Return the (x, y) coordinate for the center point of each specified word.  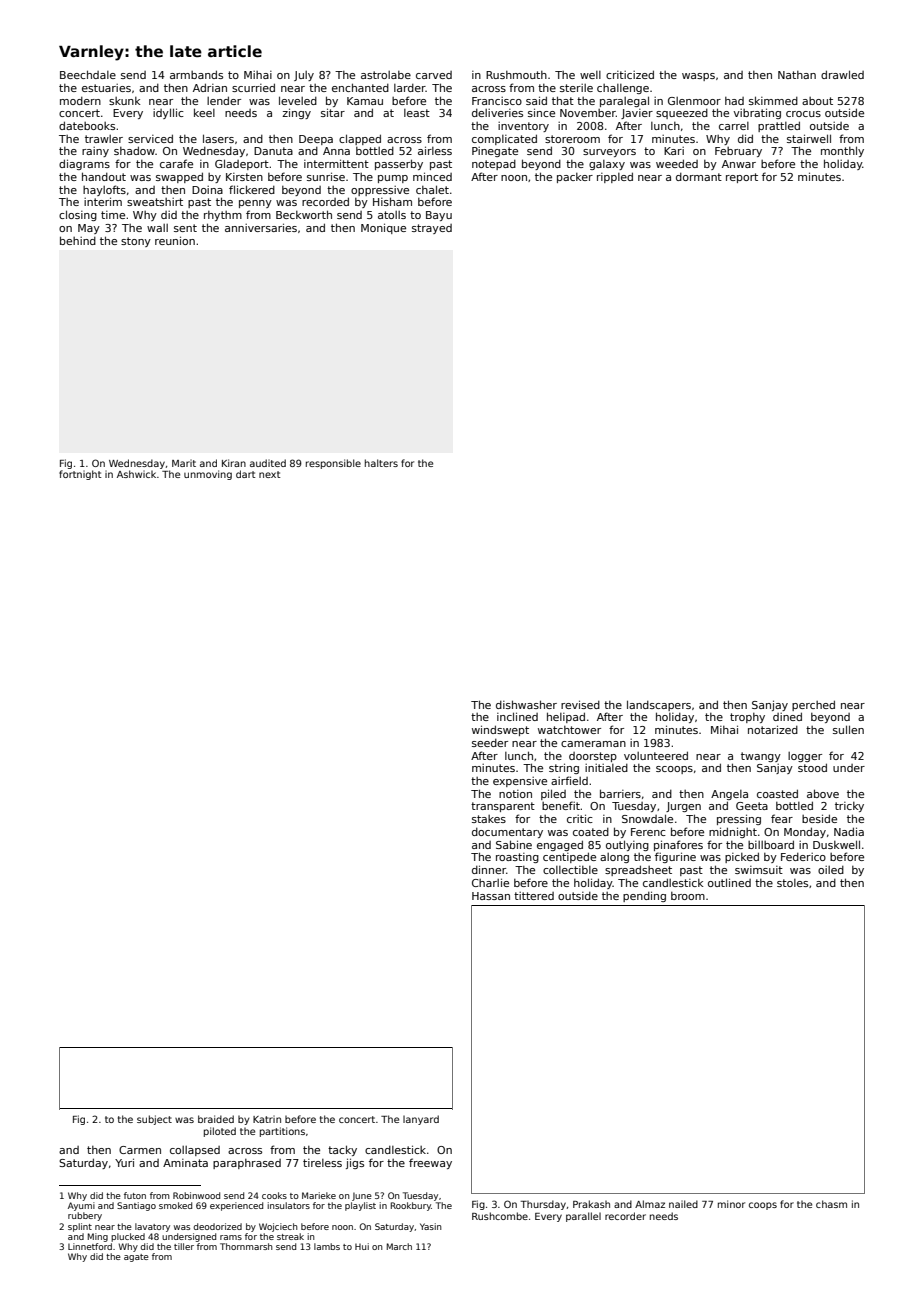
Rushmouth (516, 75)
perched (813, 705)
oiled (831, 870)
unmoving (208, 475)
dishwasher (526, 704)
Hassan (491, 896)
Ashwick (136, 474)
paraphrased (247, 1164)
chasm (831, 1204)
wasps (698, 77)
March (399, 1246)
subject (154, 1120)
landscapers (659, 705)
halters (381, 463)
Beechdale (88, 74)
